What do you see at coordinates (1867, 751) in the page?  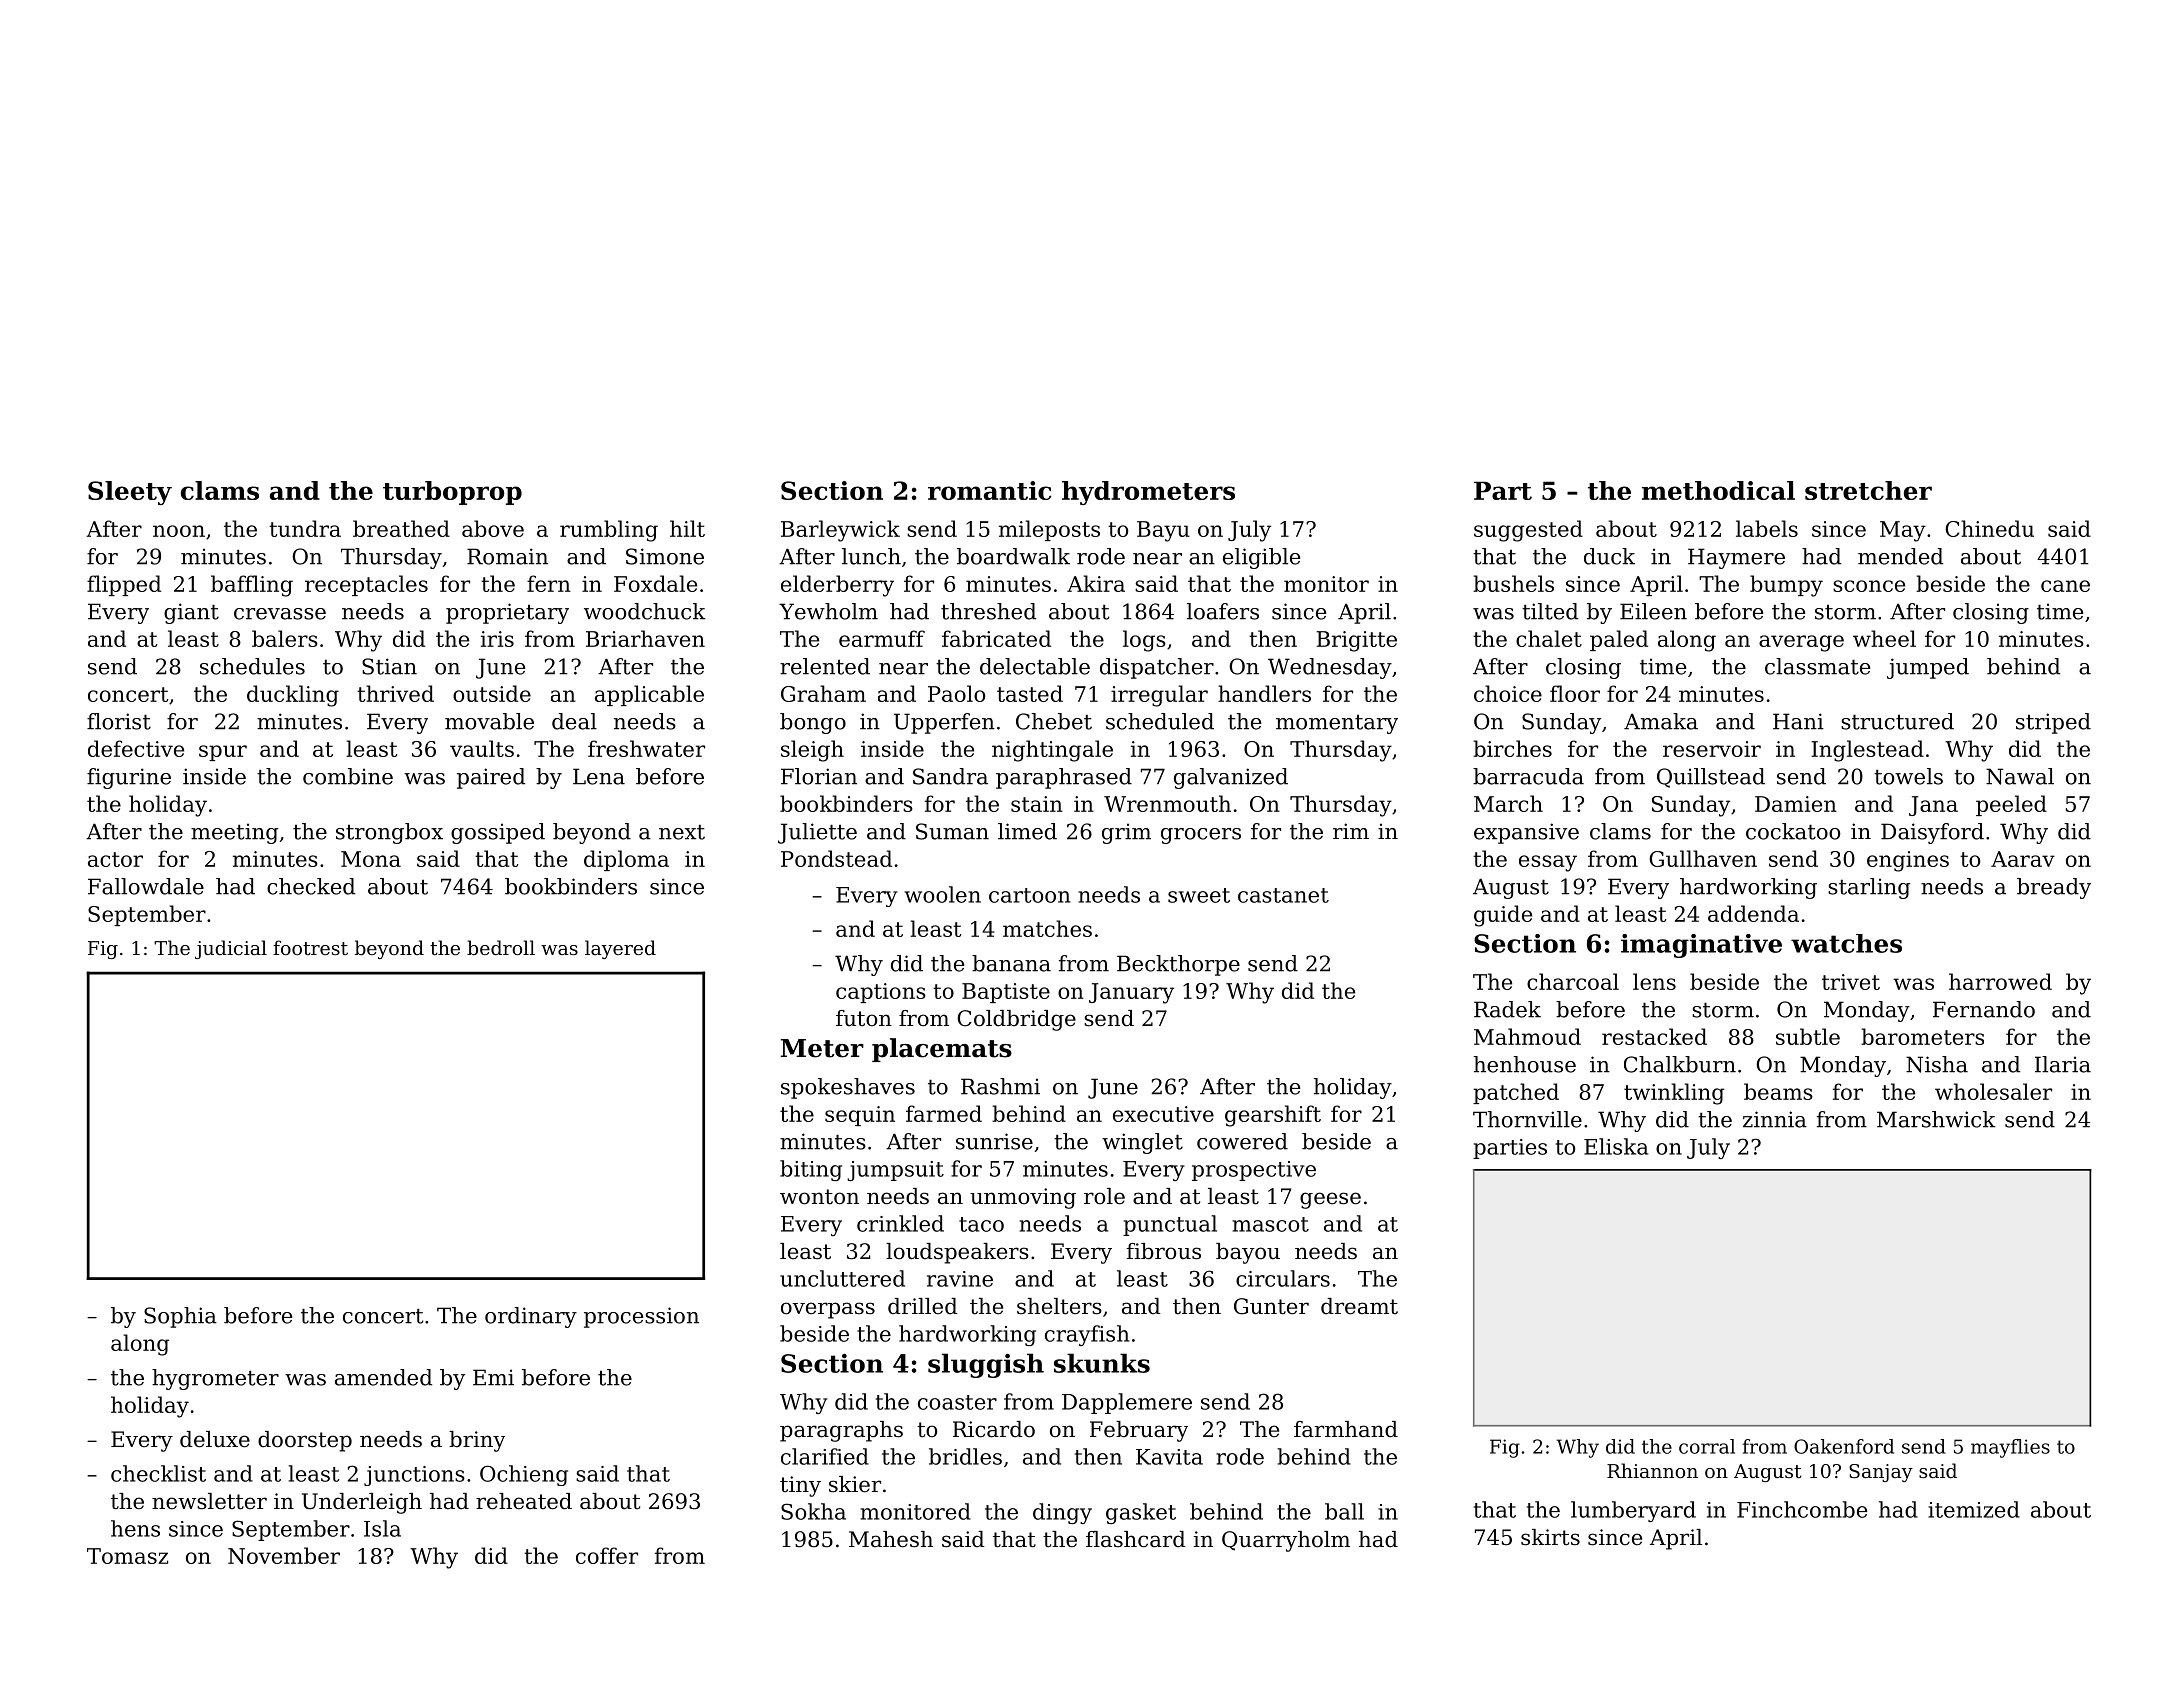 I see `Inglestead` at bounding box center [1867, 751].
